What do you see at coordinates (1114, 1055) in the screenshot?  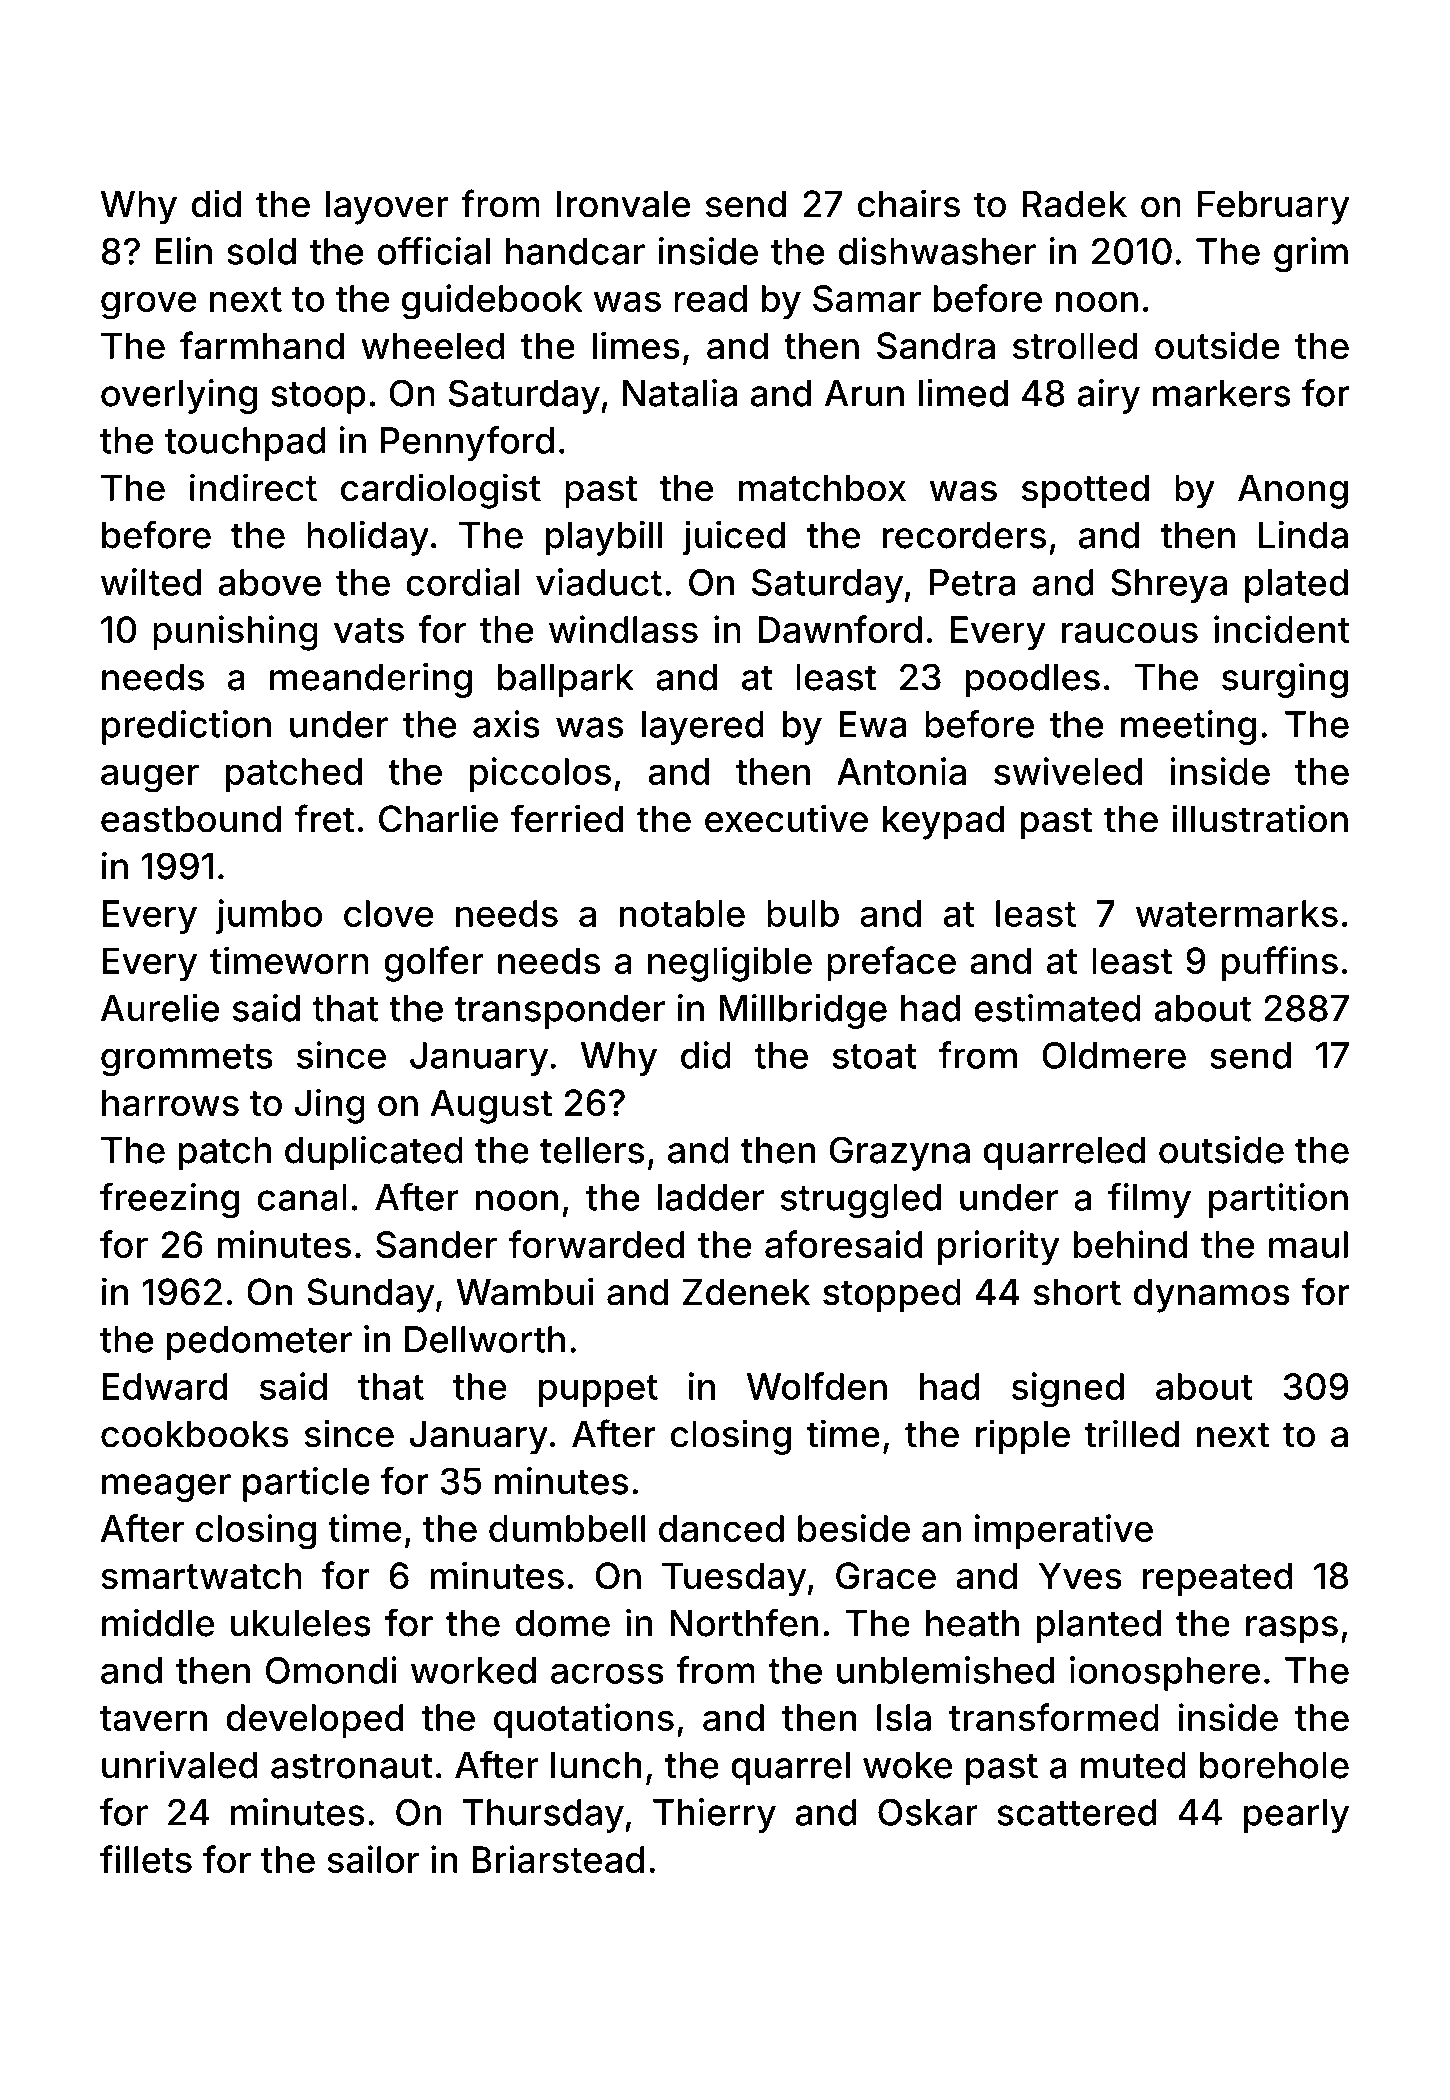 I see `Oldmere` at bounding box center [1114, 1055].
